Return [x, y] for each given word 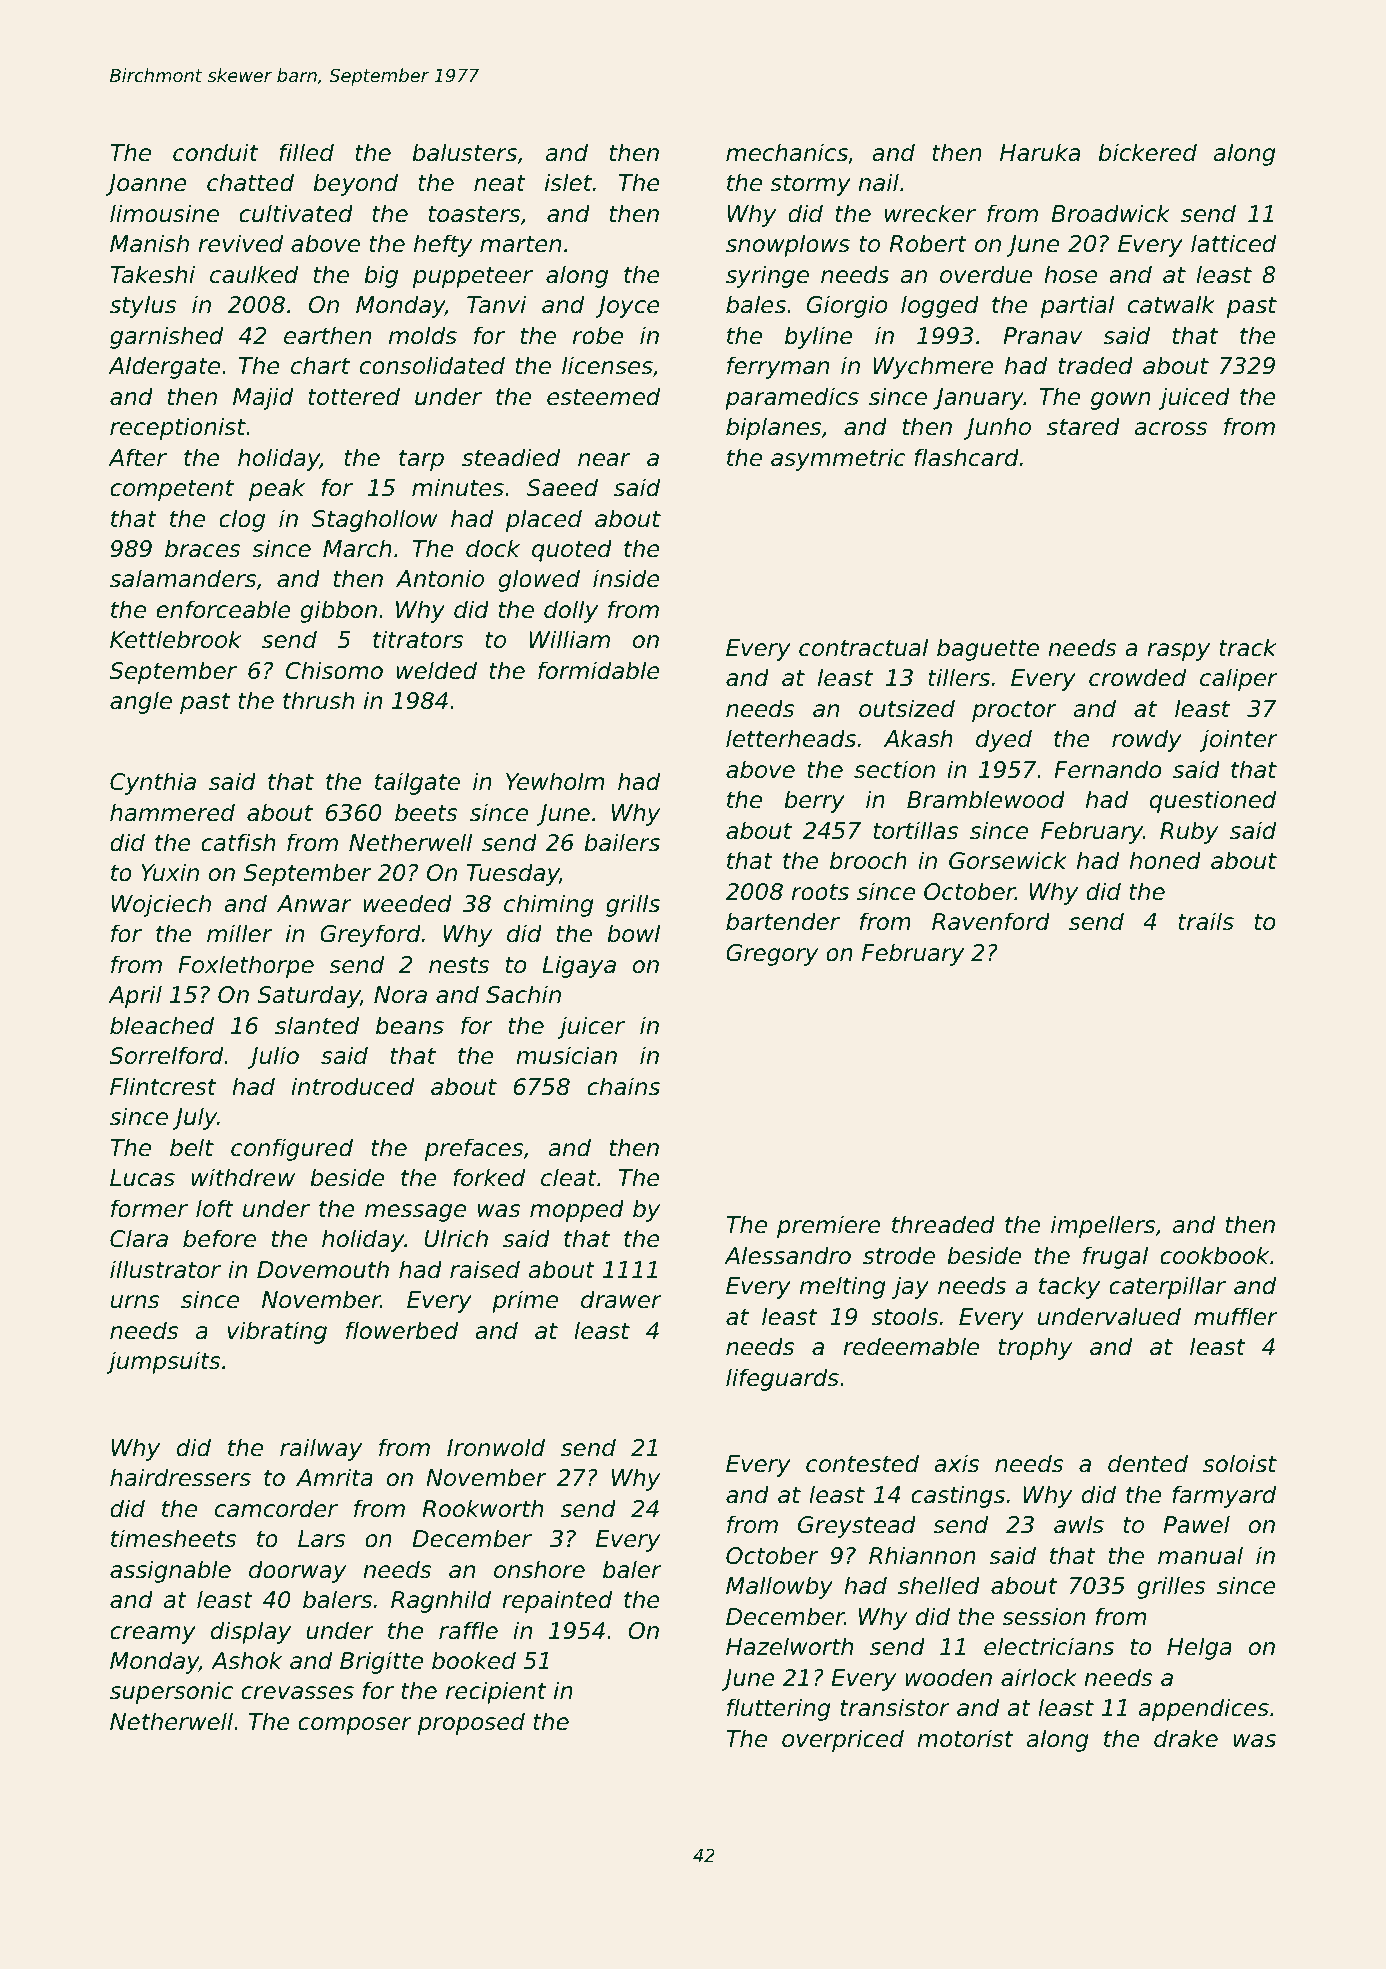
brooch [868, 860]
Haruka [1040, 152]
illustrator [165, 1269]
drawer [621, 1299]
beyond [355, 184]
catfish [238, 842]
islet [568, 182]
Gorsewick [1008, 860]
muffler [1236, 1316]
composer [355, 1726]
